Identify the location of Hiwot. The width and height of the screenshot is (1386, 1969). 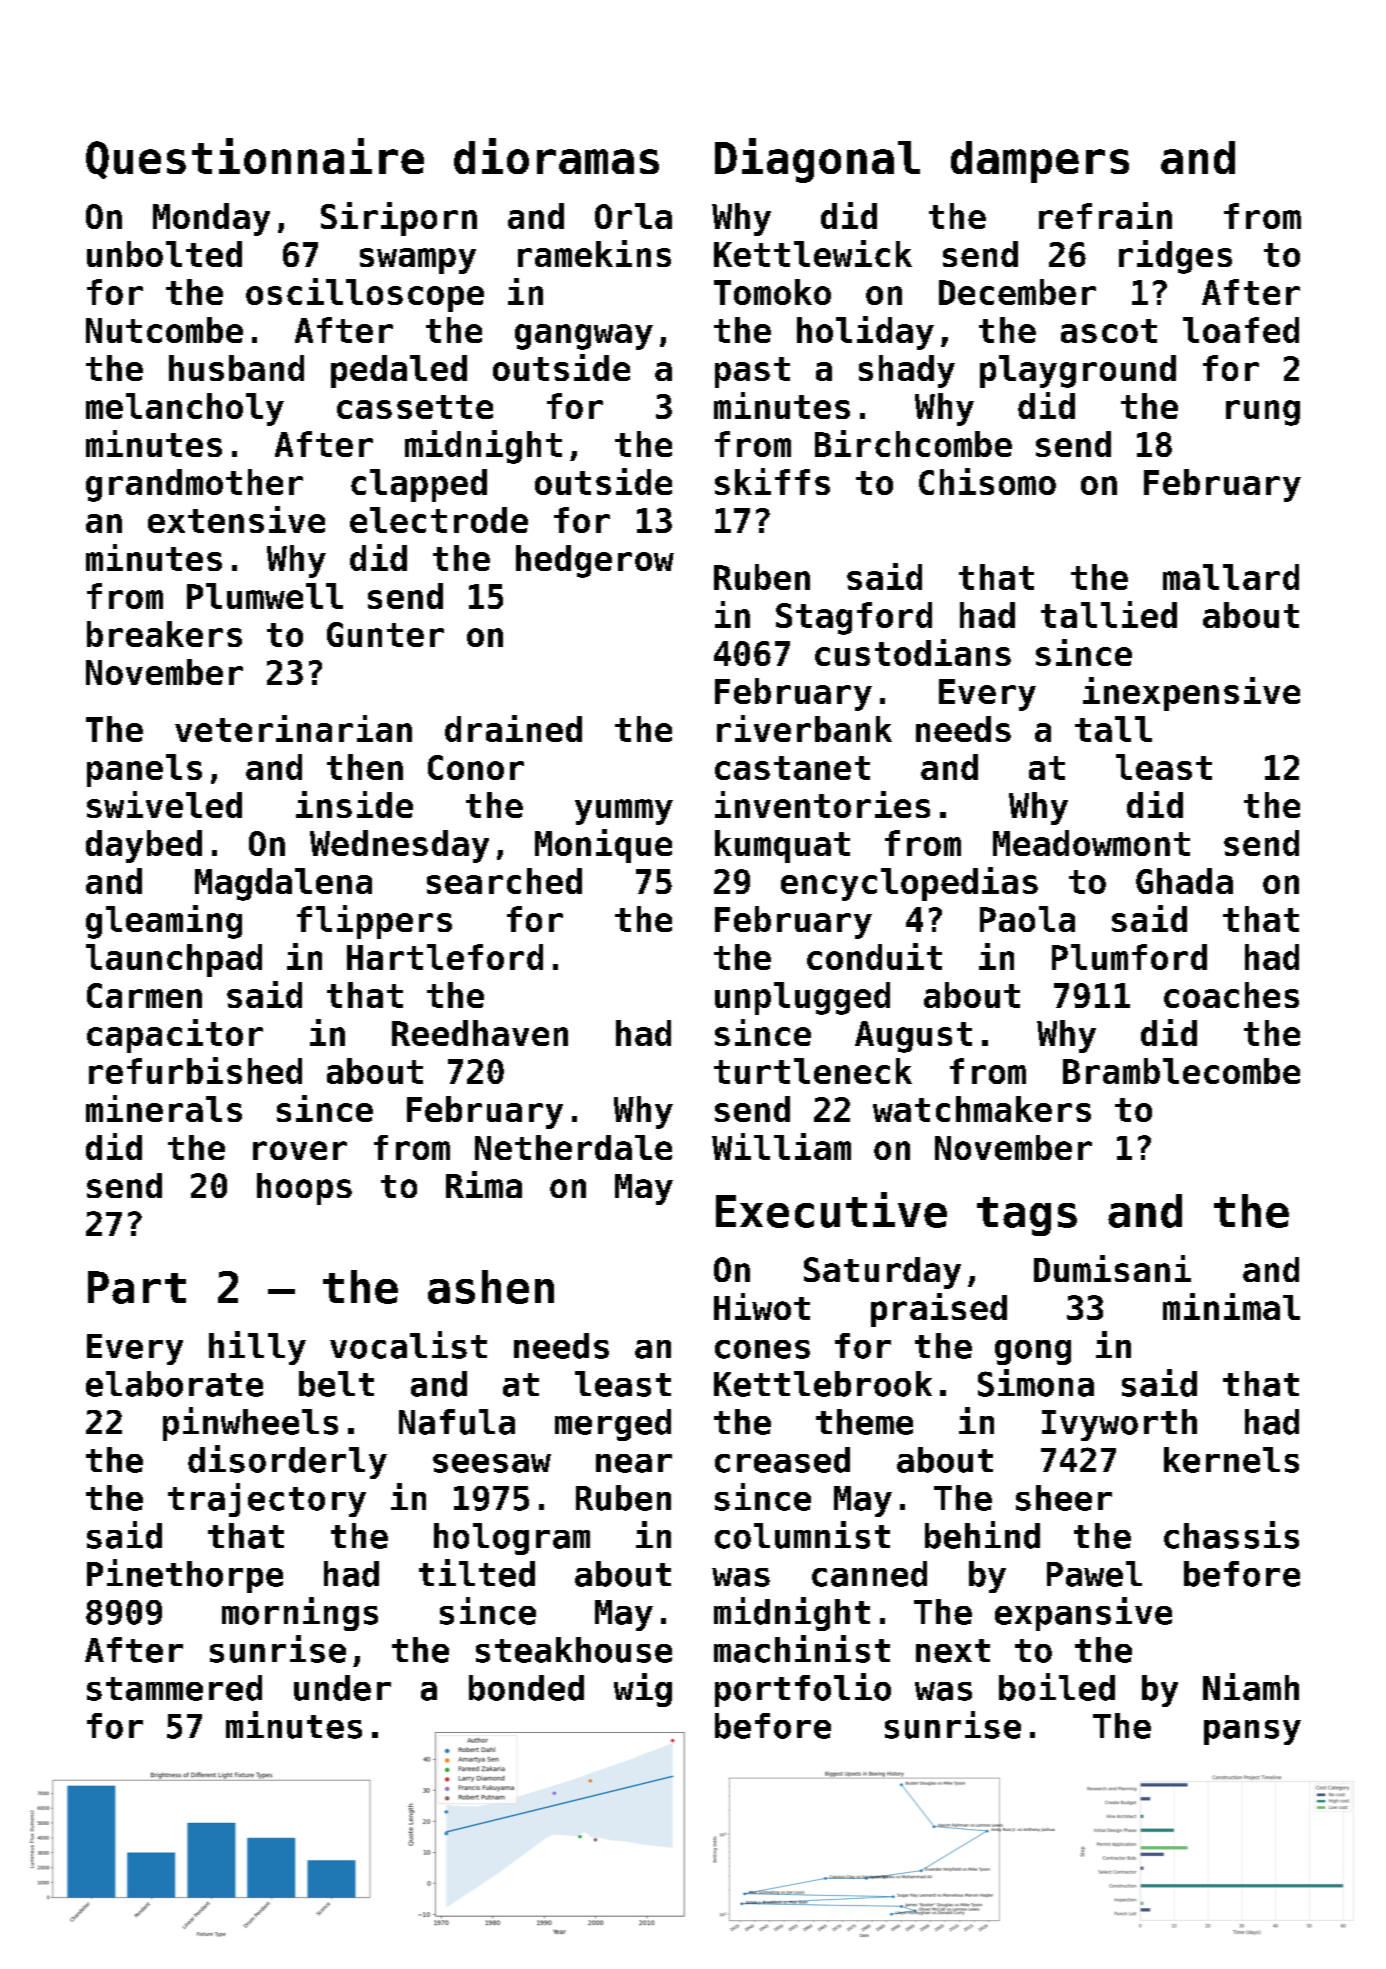
(762, 1306).
